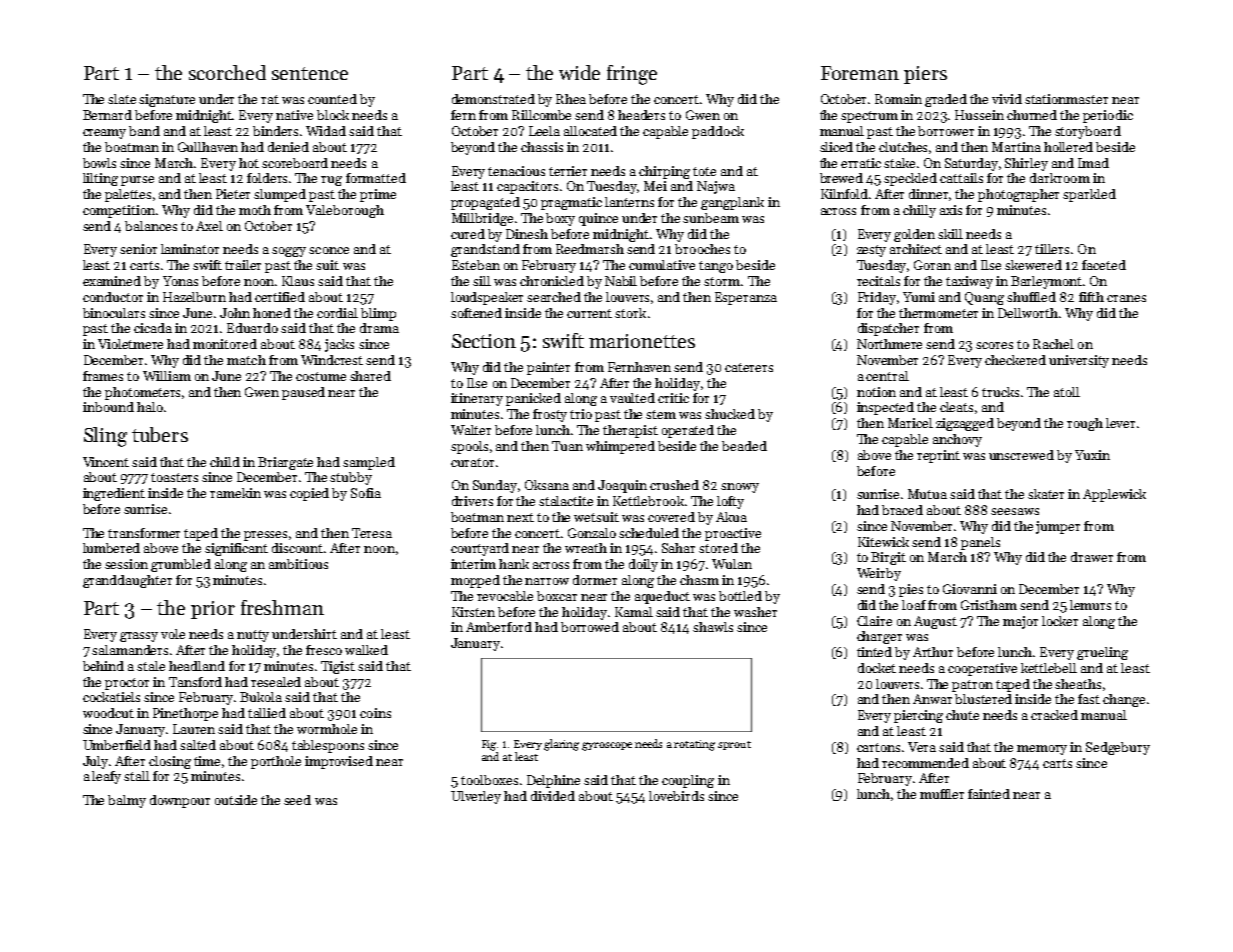 This screenshot has width=1233, height=952. I want to click on Pieter, so click(233, 194).
